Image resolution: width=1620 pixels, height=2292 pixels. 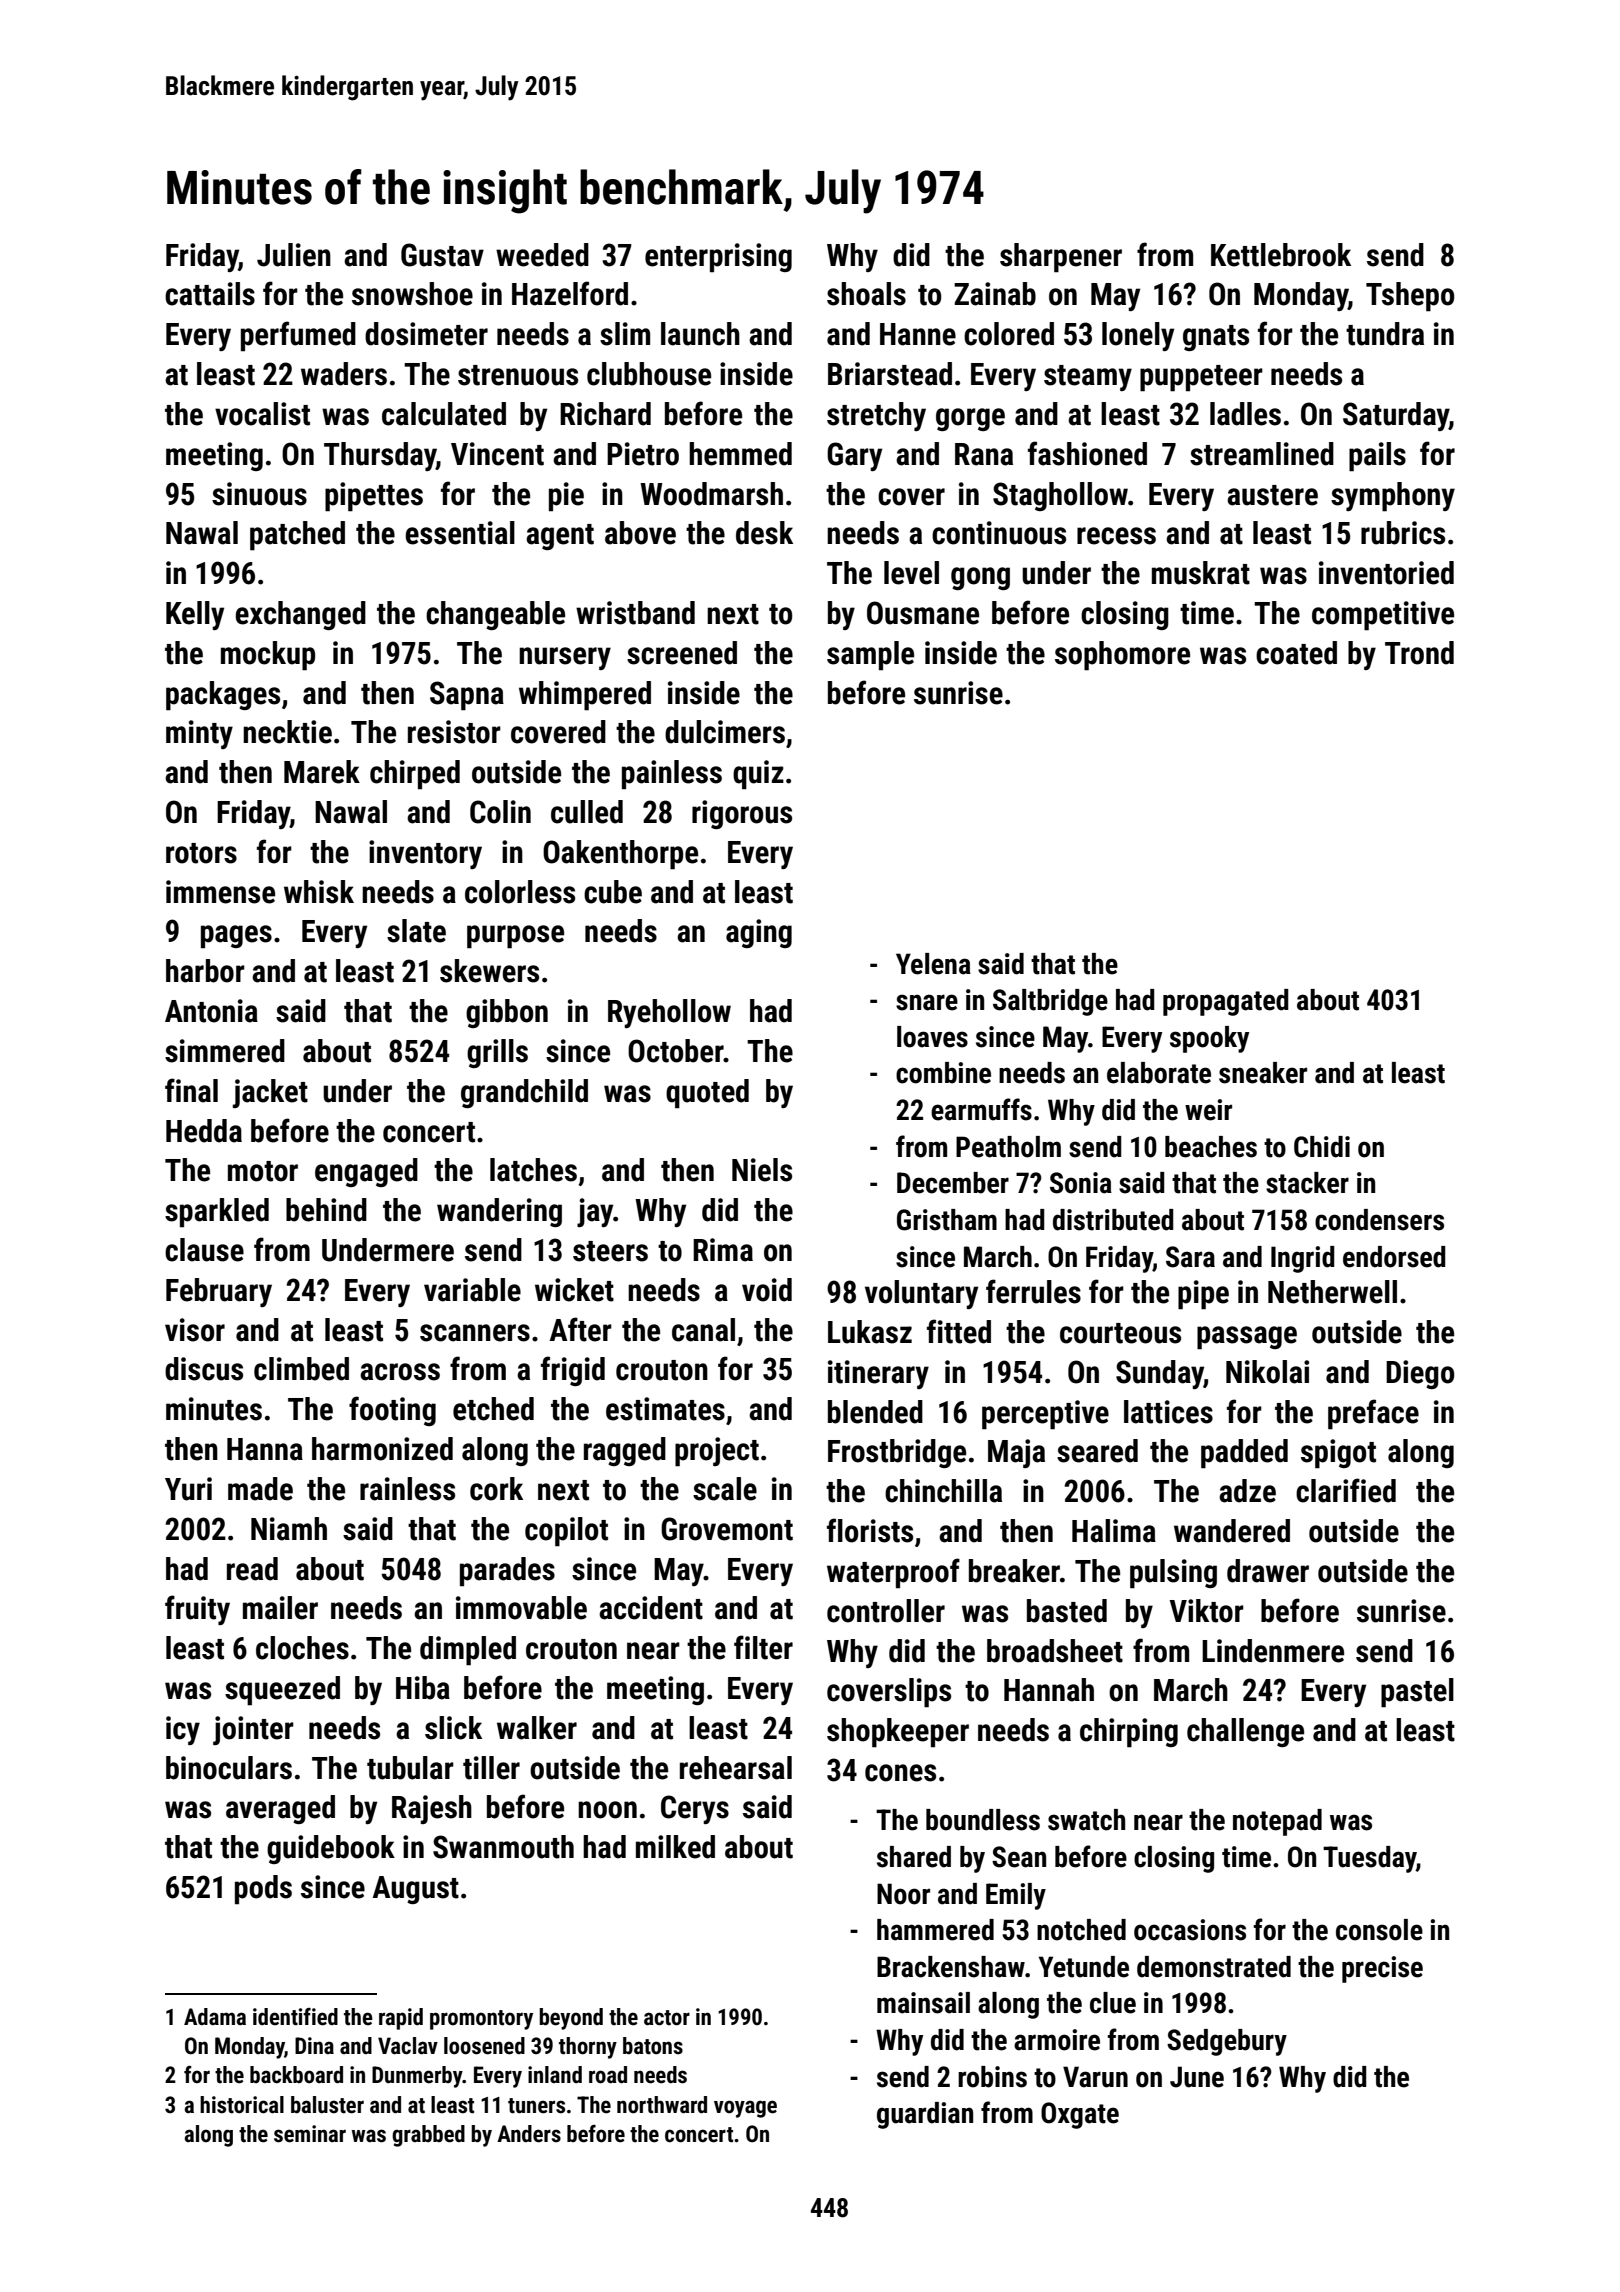 What do you see at coordinates (953, 1183) in the image?
I see `December` at bounding box center [953, 1183].
